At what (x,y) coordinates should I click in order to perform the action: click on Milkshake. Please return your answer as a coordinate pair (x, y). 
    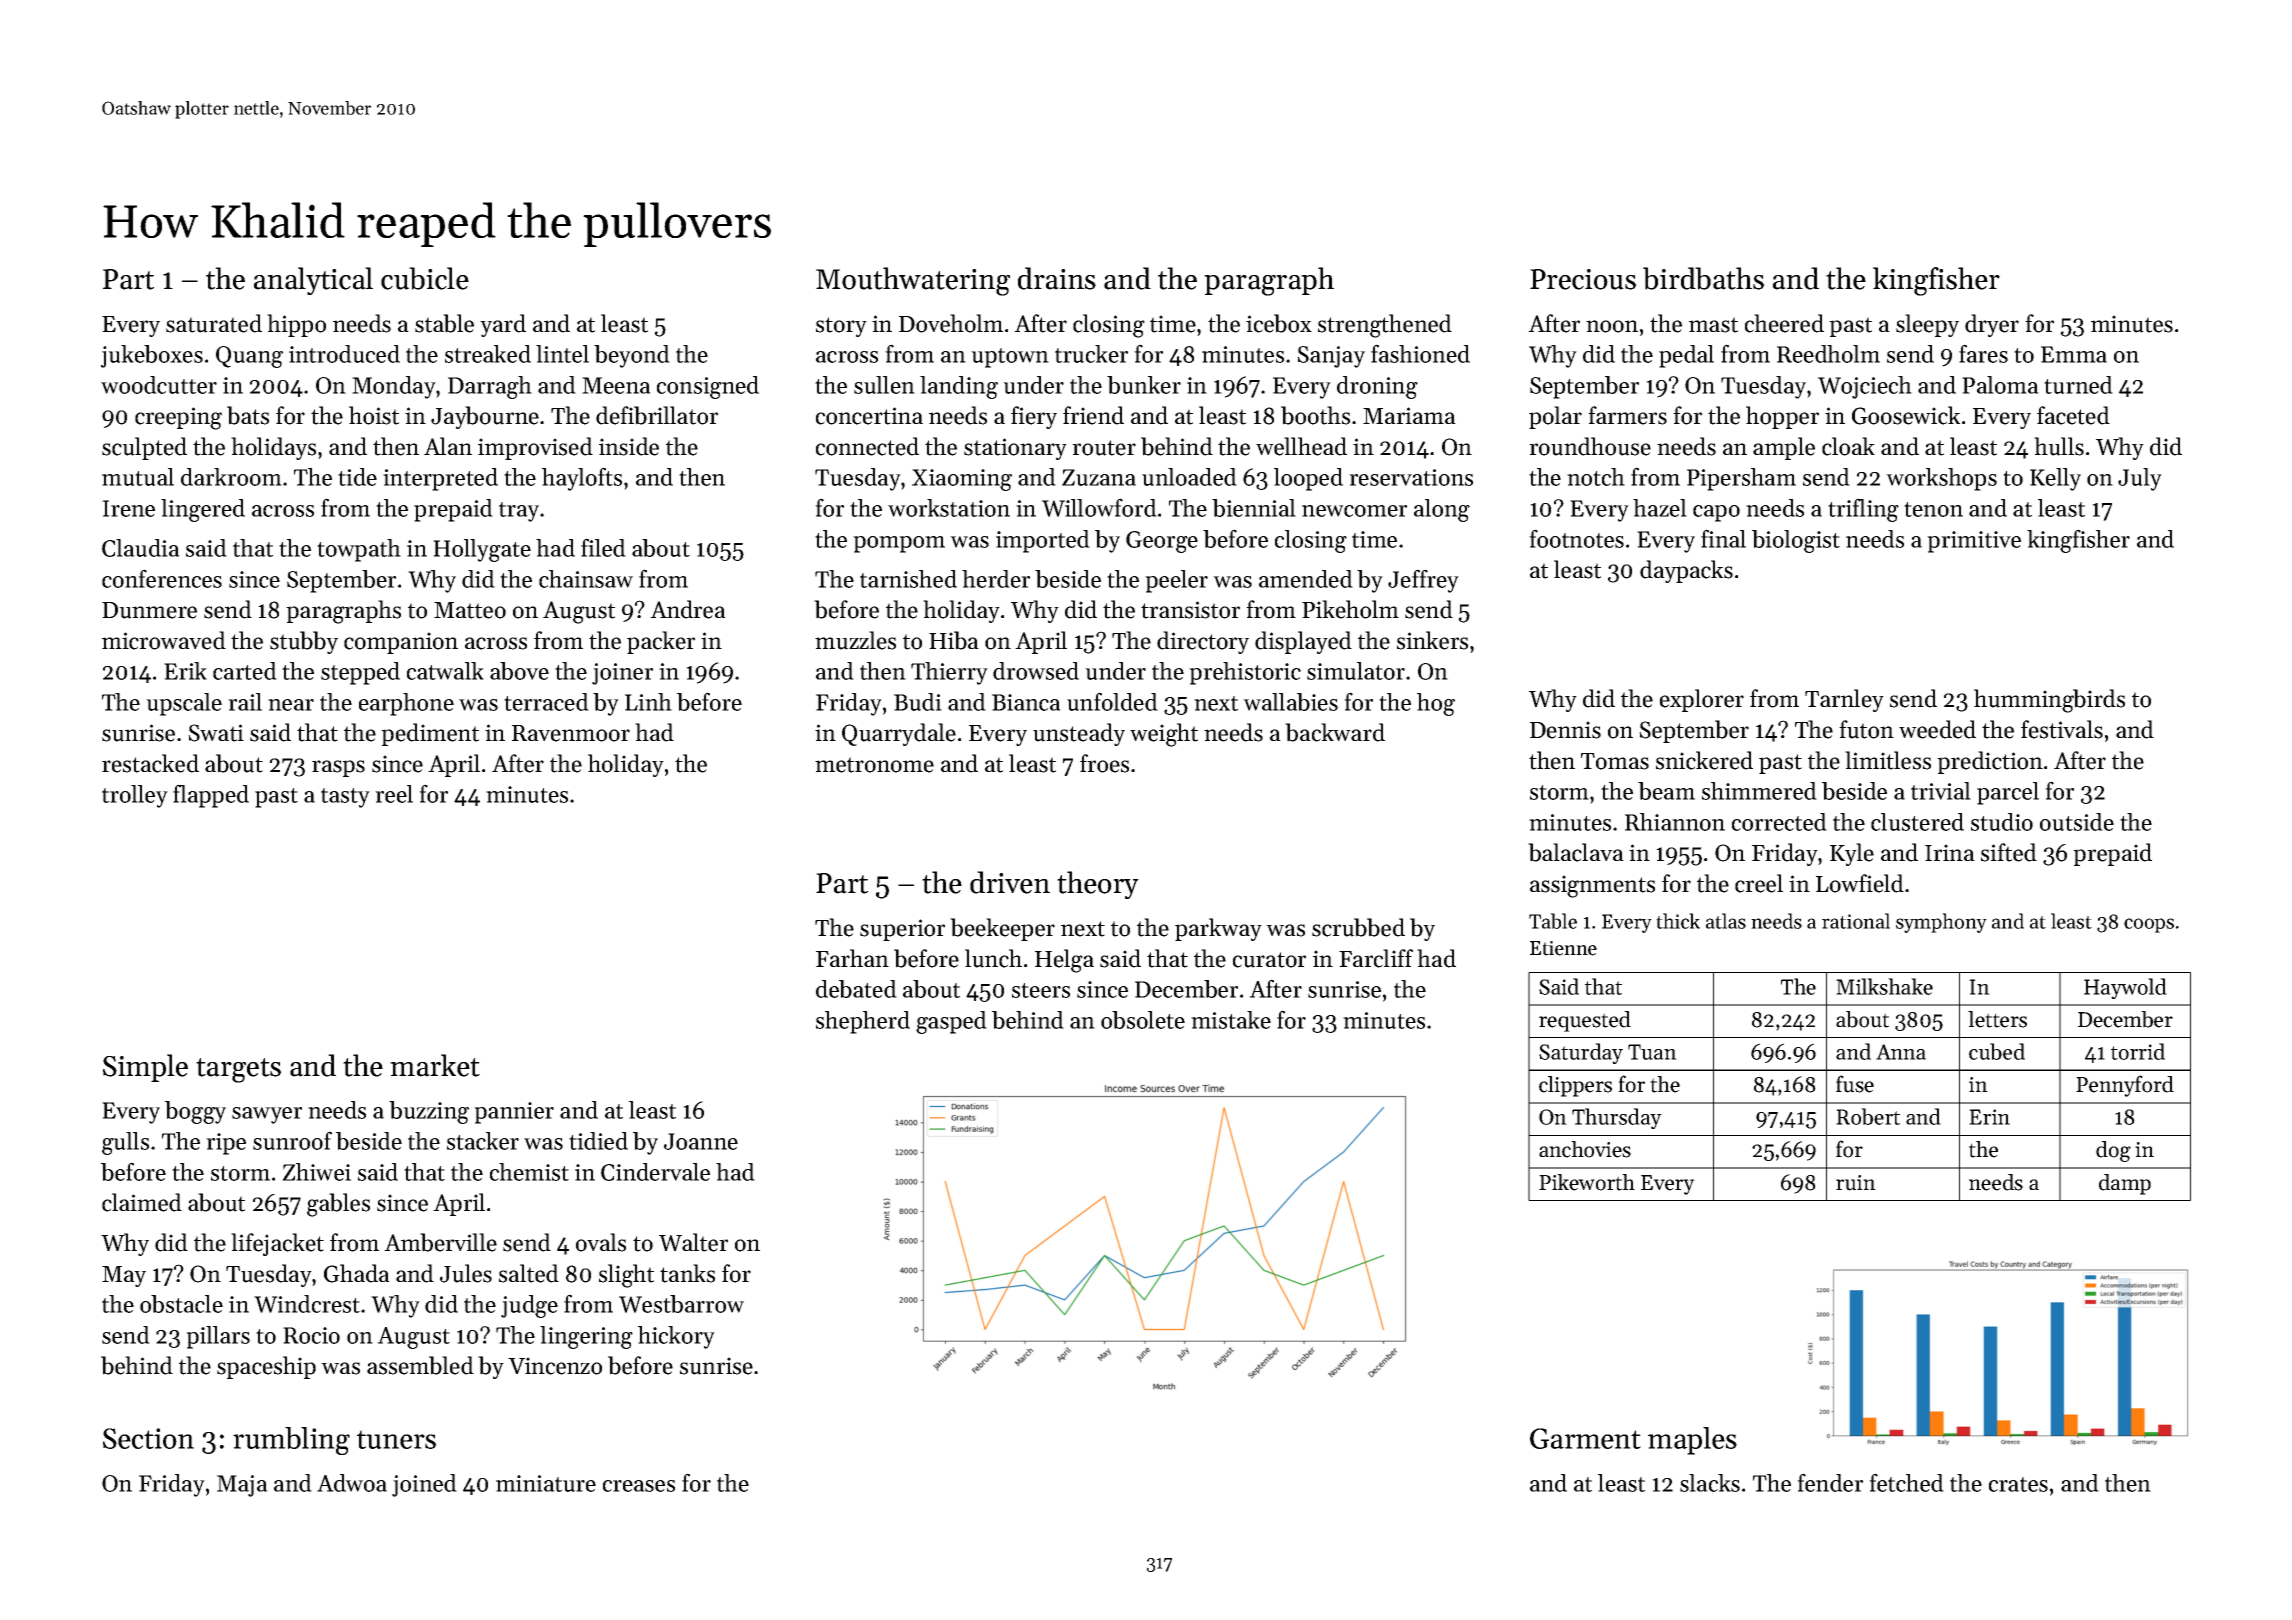
    Looking at the image, I should click on (1884, 986).
